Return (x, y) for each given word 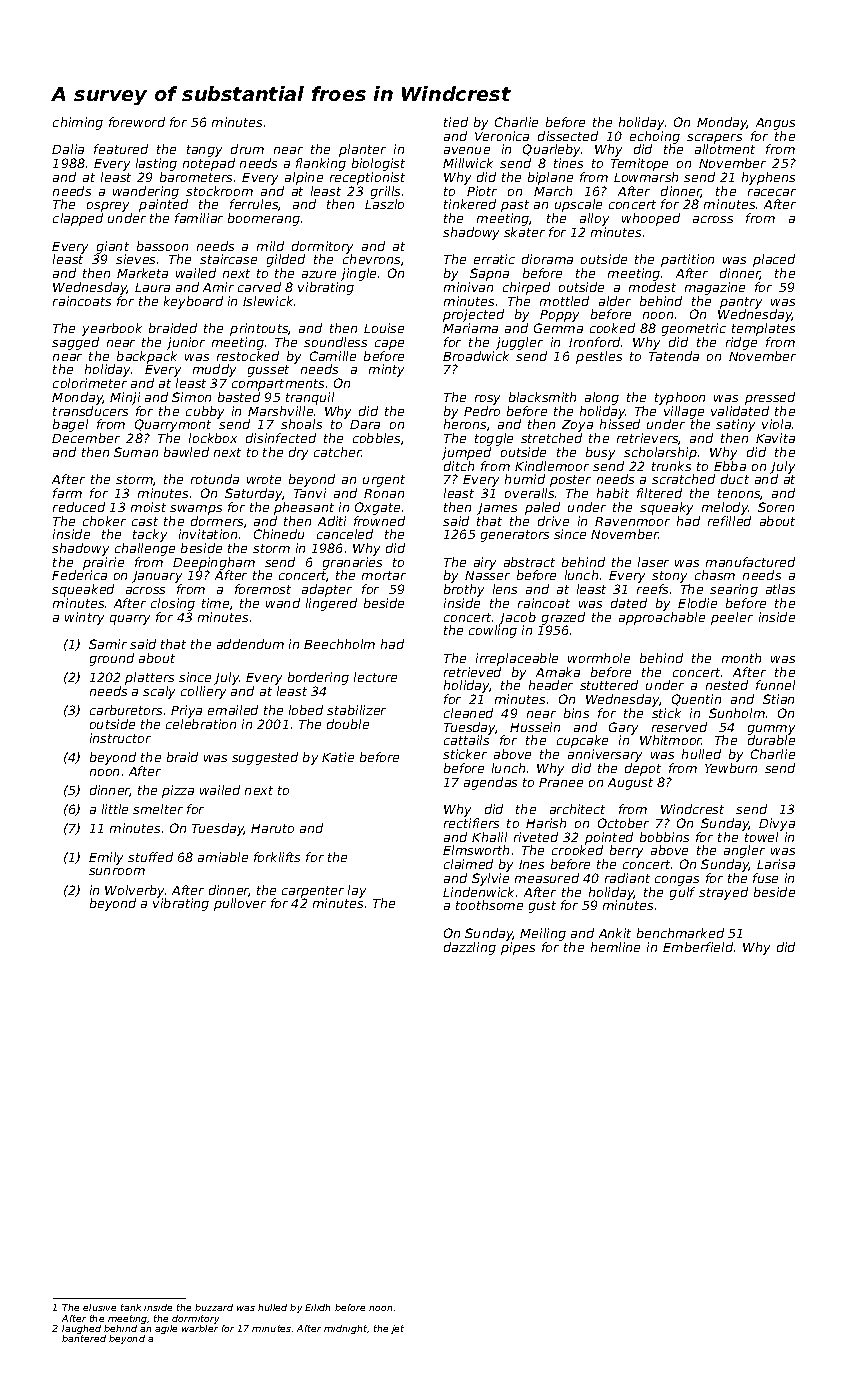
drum (247, 149)
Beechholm (339, 644)
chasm (715, 575)
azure (319, 274)
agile (166, 1329)
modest (652, 287)
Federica (79, 575)
